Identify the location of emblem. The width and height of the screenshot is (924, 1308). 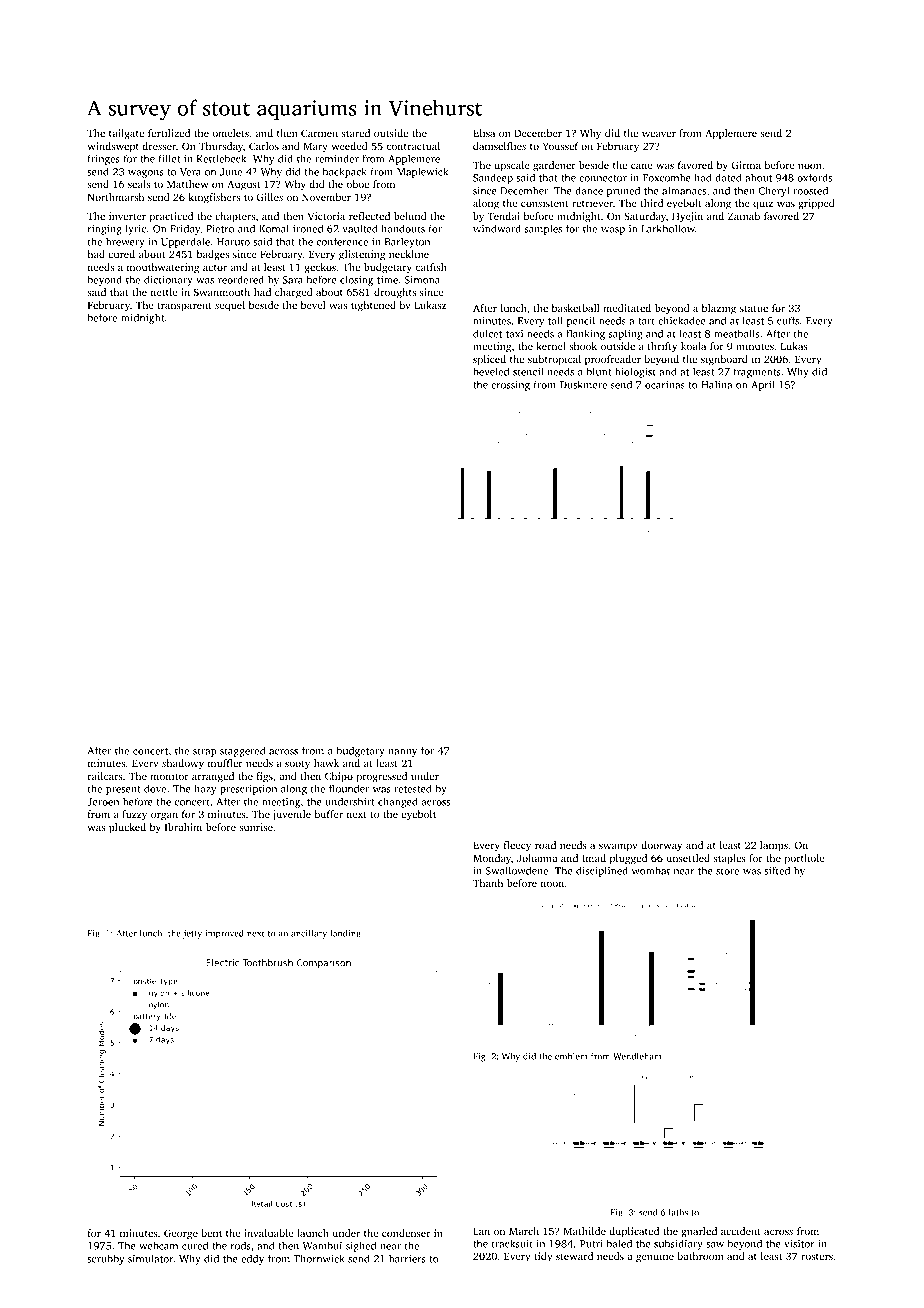
(571, 1056).
